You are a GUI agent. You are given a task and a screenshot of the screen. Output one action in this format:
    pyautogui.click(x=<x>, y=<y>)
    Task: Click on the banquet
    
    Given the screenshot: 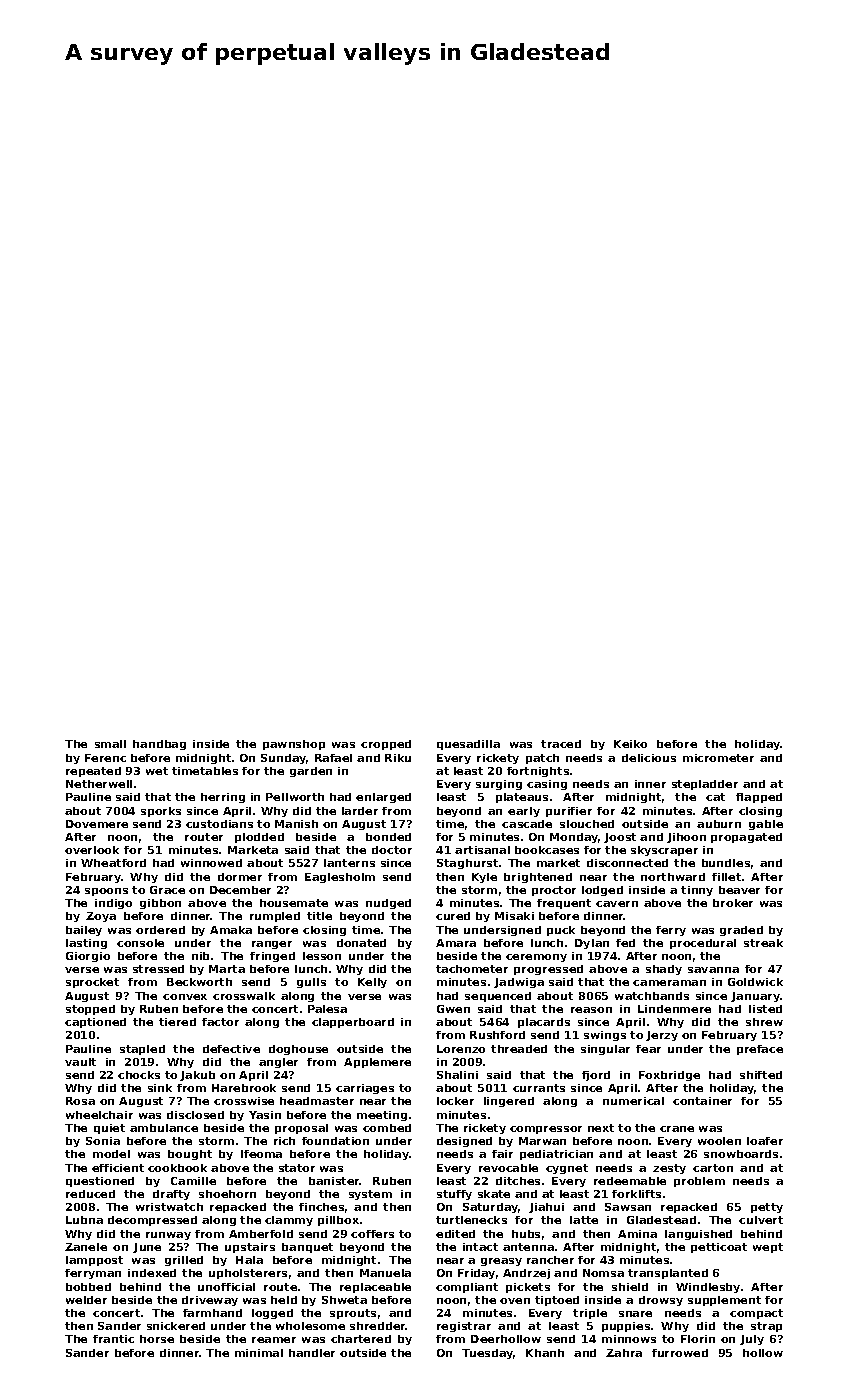 What is the action you would take?
    pyautogui.click(x=307, y=1248)
